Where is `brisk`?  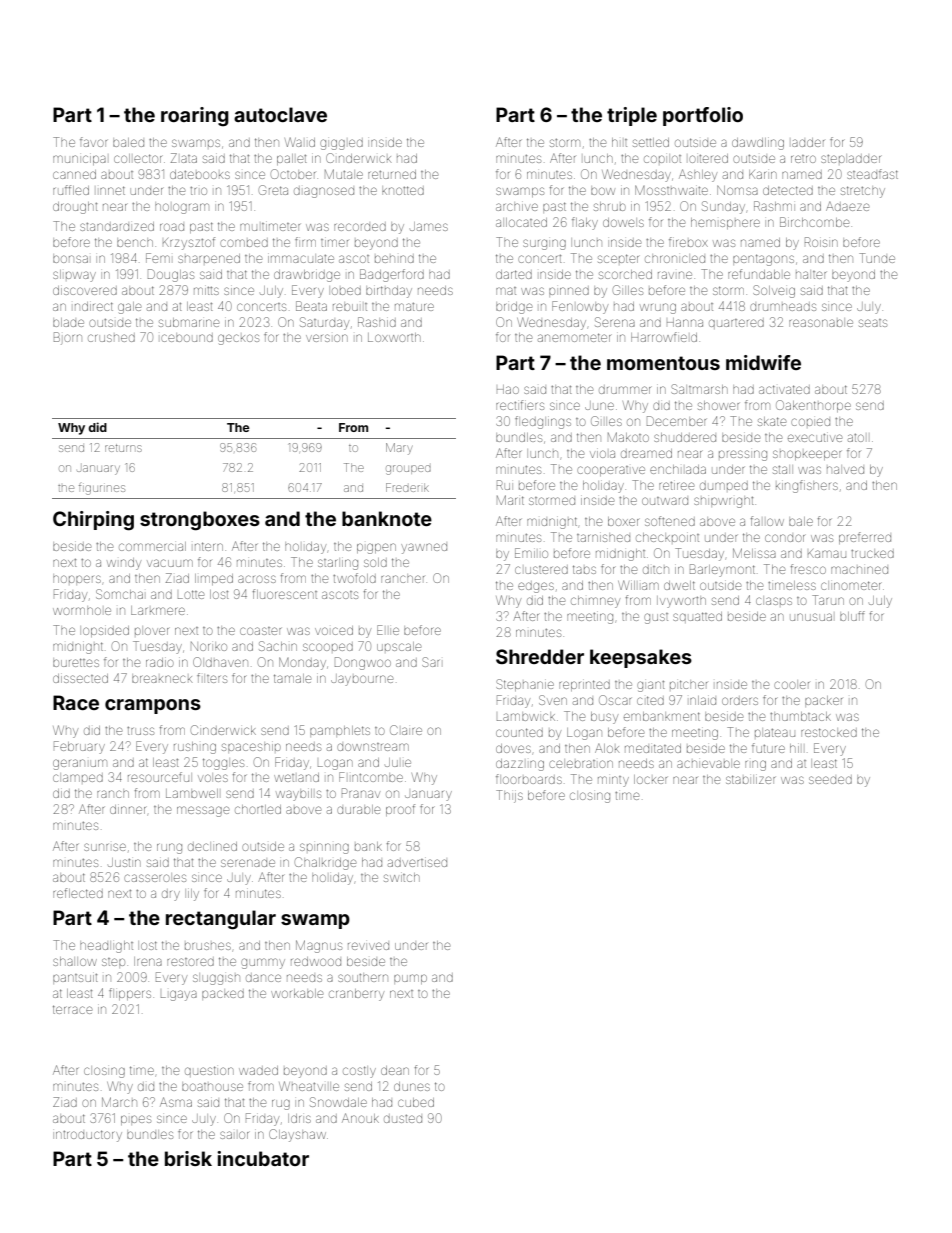
brisk is located at coordinates (188, 1158).
